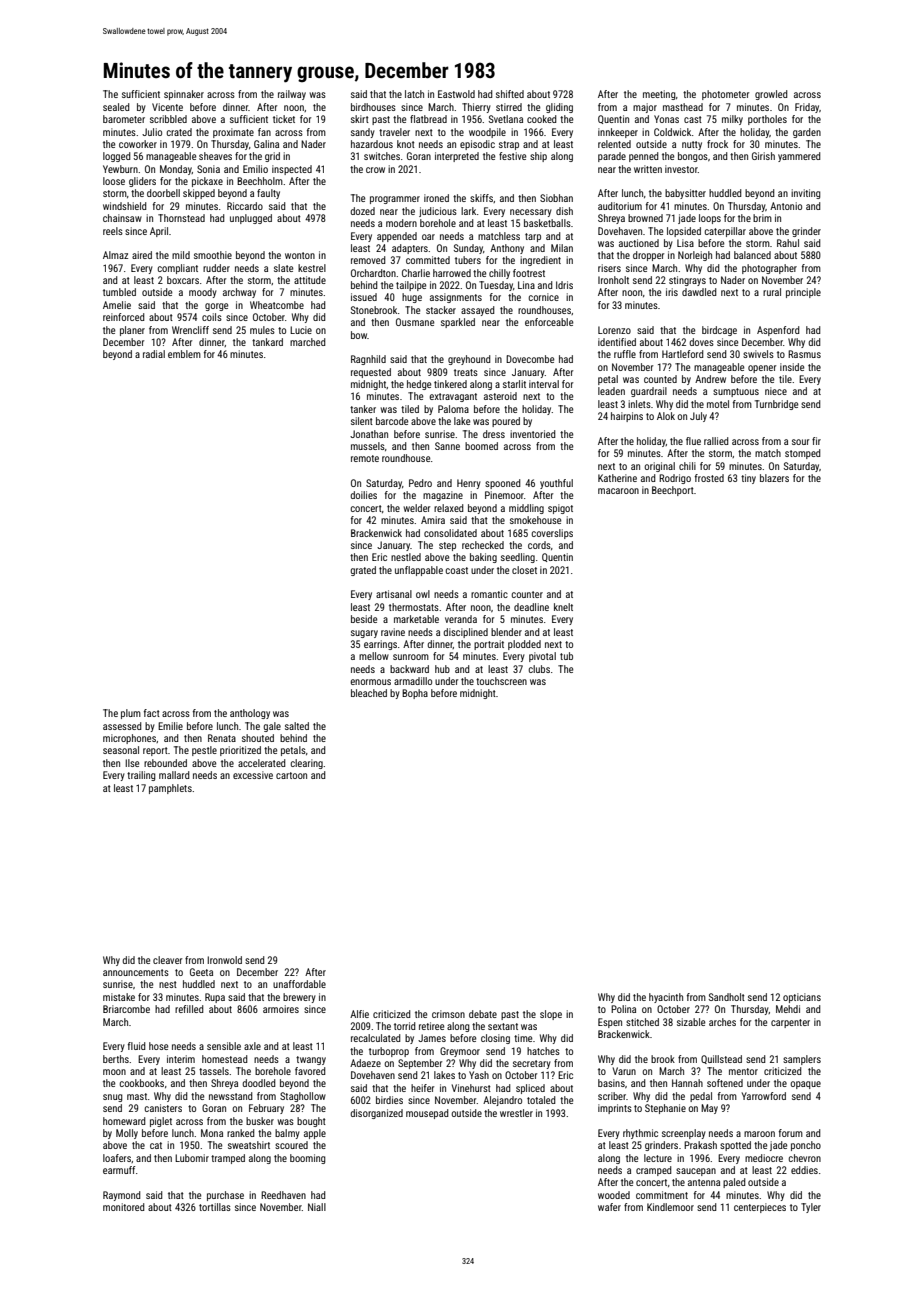 This screenshot has width=924, height=1308. What do you see at coordinates (502, 1101) in the screenshot?
I see `Alejandro` at bounding box center [502, 1101].
